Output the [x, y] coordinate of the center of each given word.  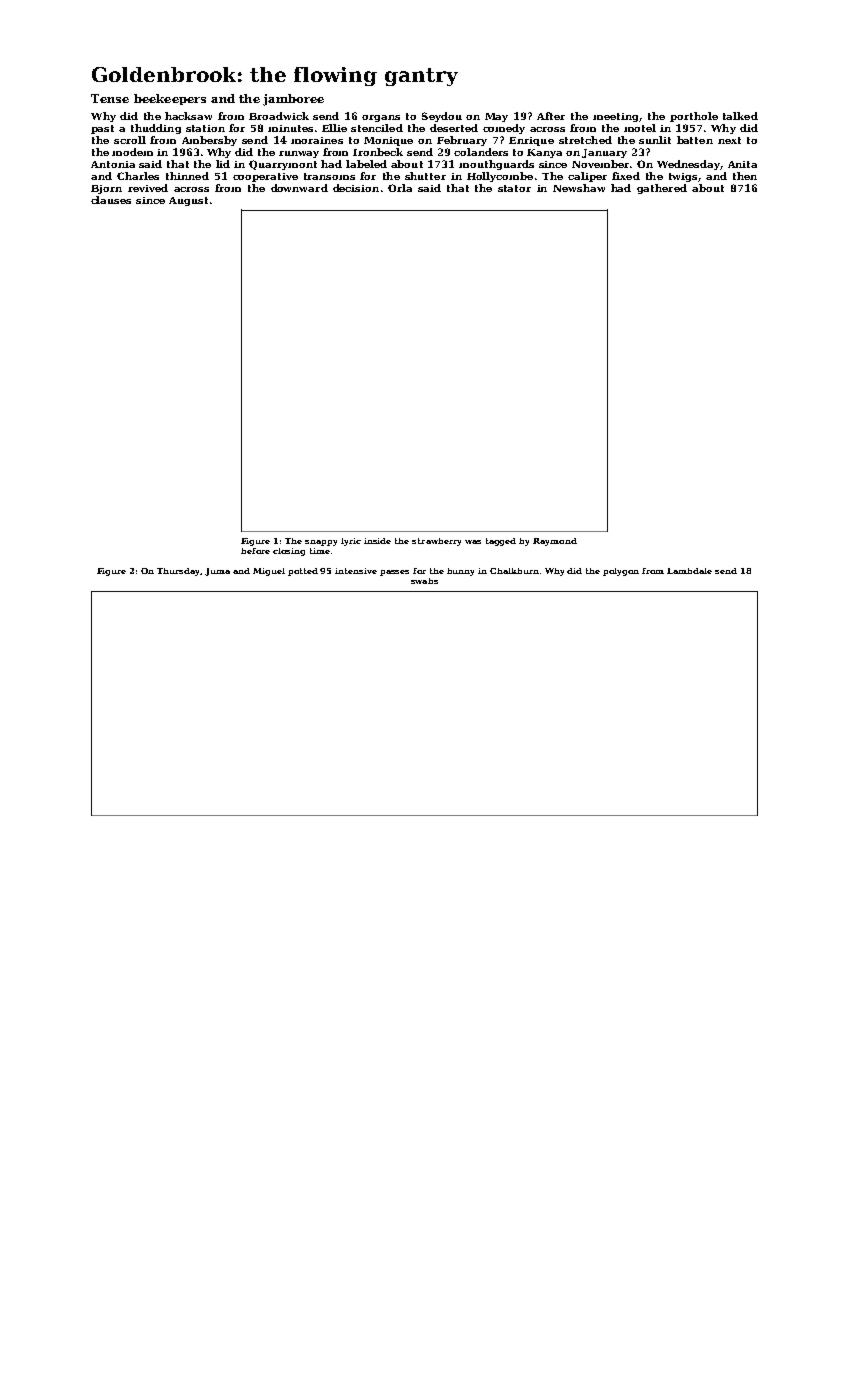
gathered [662, 189]
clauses [111, 200]
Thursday [179, 572]
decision [356, 188]
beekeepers [170, 99]
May [496, 117]
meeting [615, 117]
